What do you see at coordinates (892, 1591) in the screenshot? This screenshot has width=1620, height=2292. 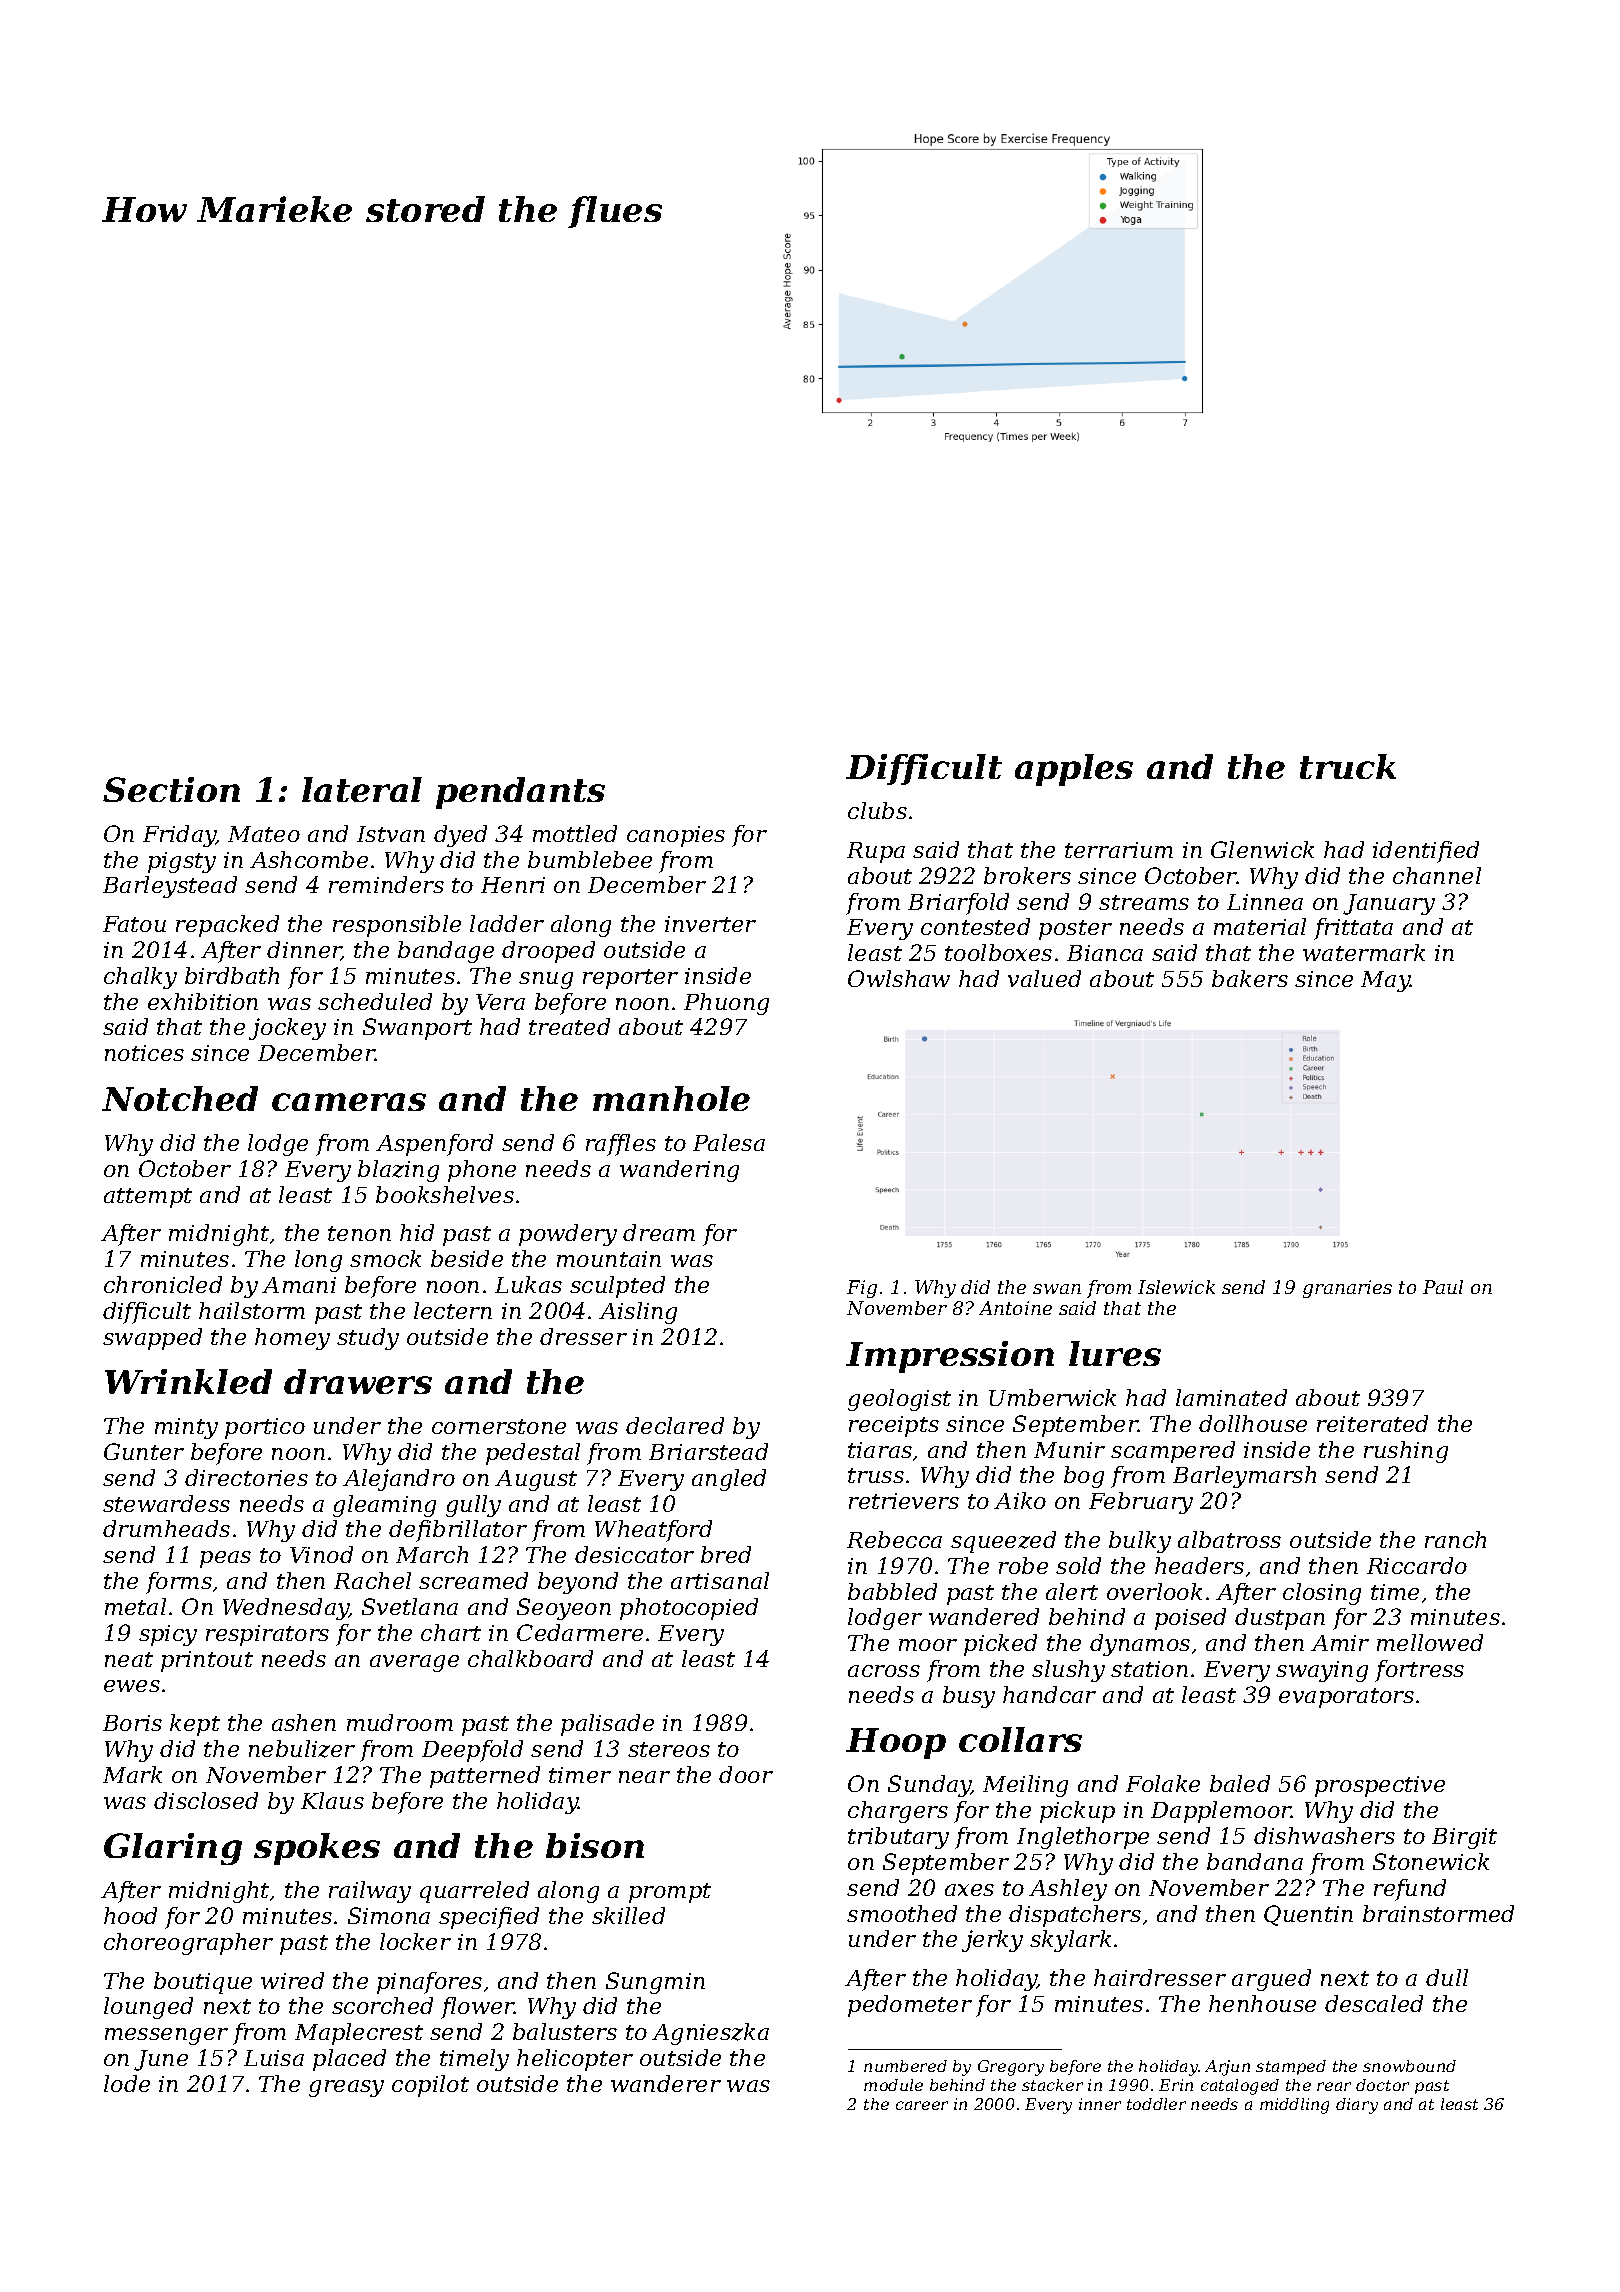 I see `babbled` at bounding box center [892, 1591].
